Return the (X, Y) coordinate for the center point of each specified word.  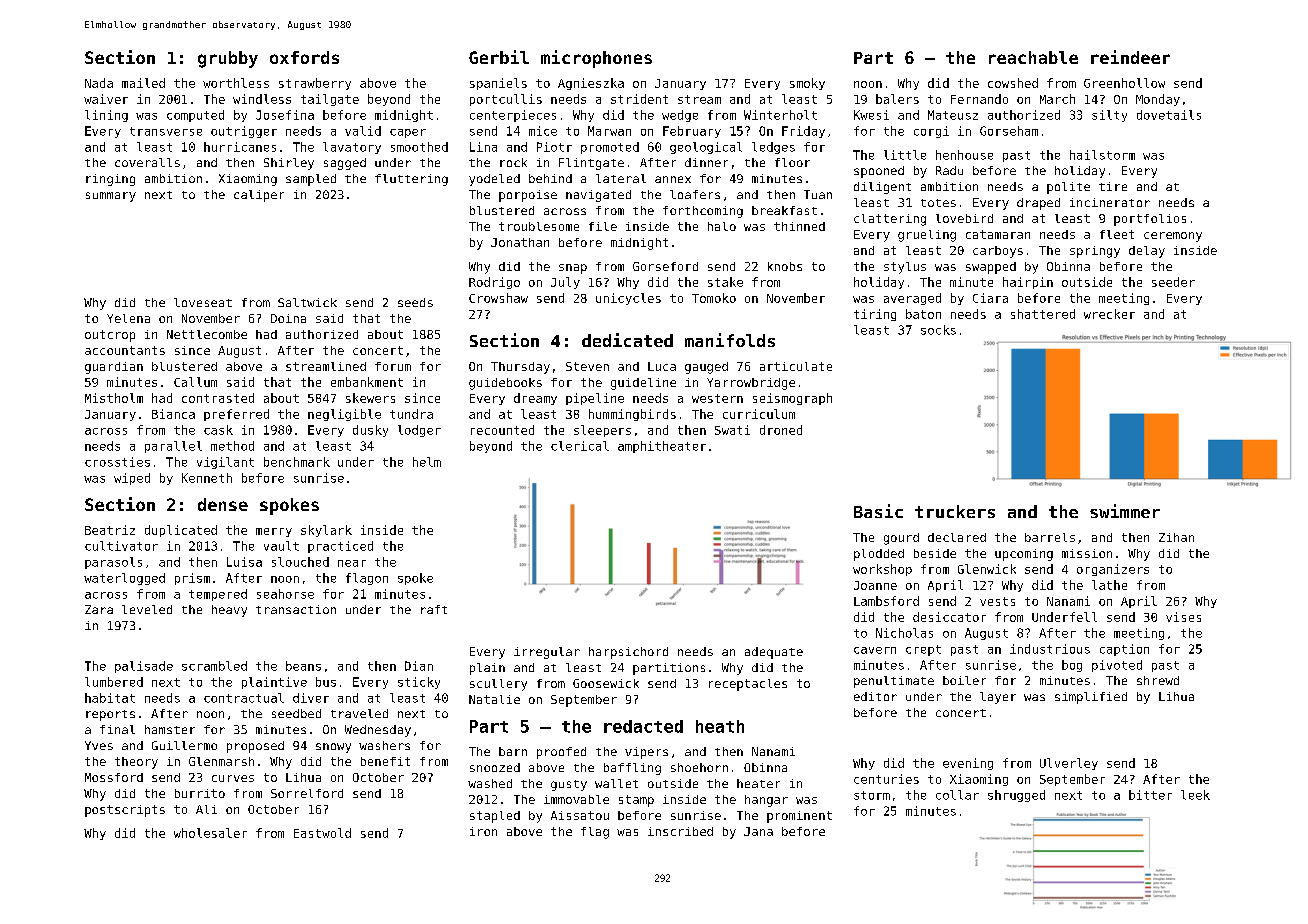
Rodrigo (494, 283)
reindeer (1130, 57)
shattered (1043, 314)
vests (997, 601)
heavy (229, 611)
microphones (596, 59)
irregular (547, 653)
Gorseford (665, 266)
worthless (236, 83)
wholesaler (210, 833)
